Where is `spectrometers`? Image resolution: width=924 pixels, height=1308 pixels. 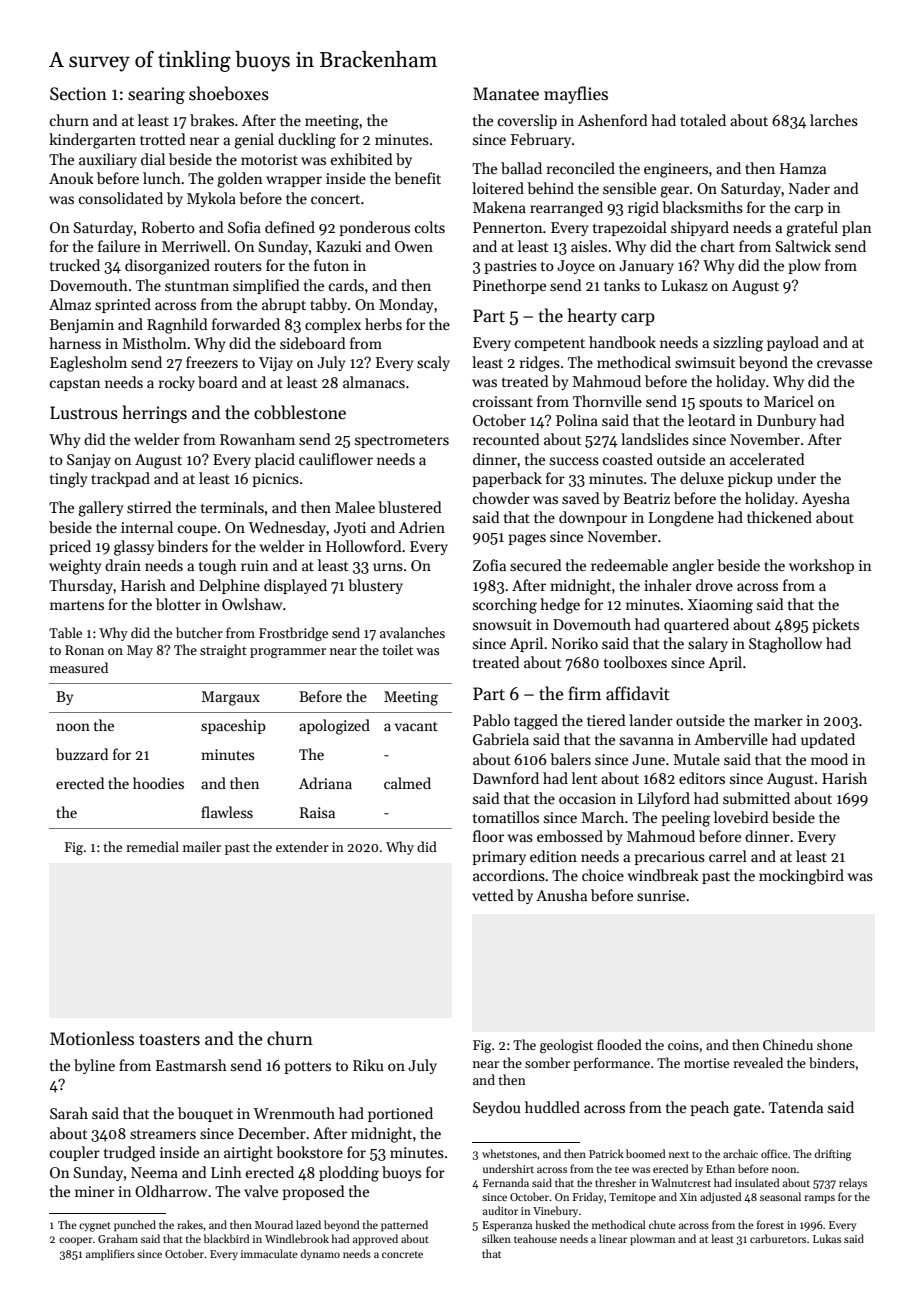
spectrometers is located at coordinates (402, 441).
